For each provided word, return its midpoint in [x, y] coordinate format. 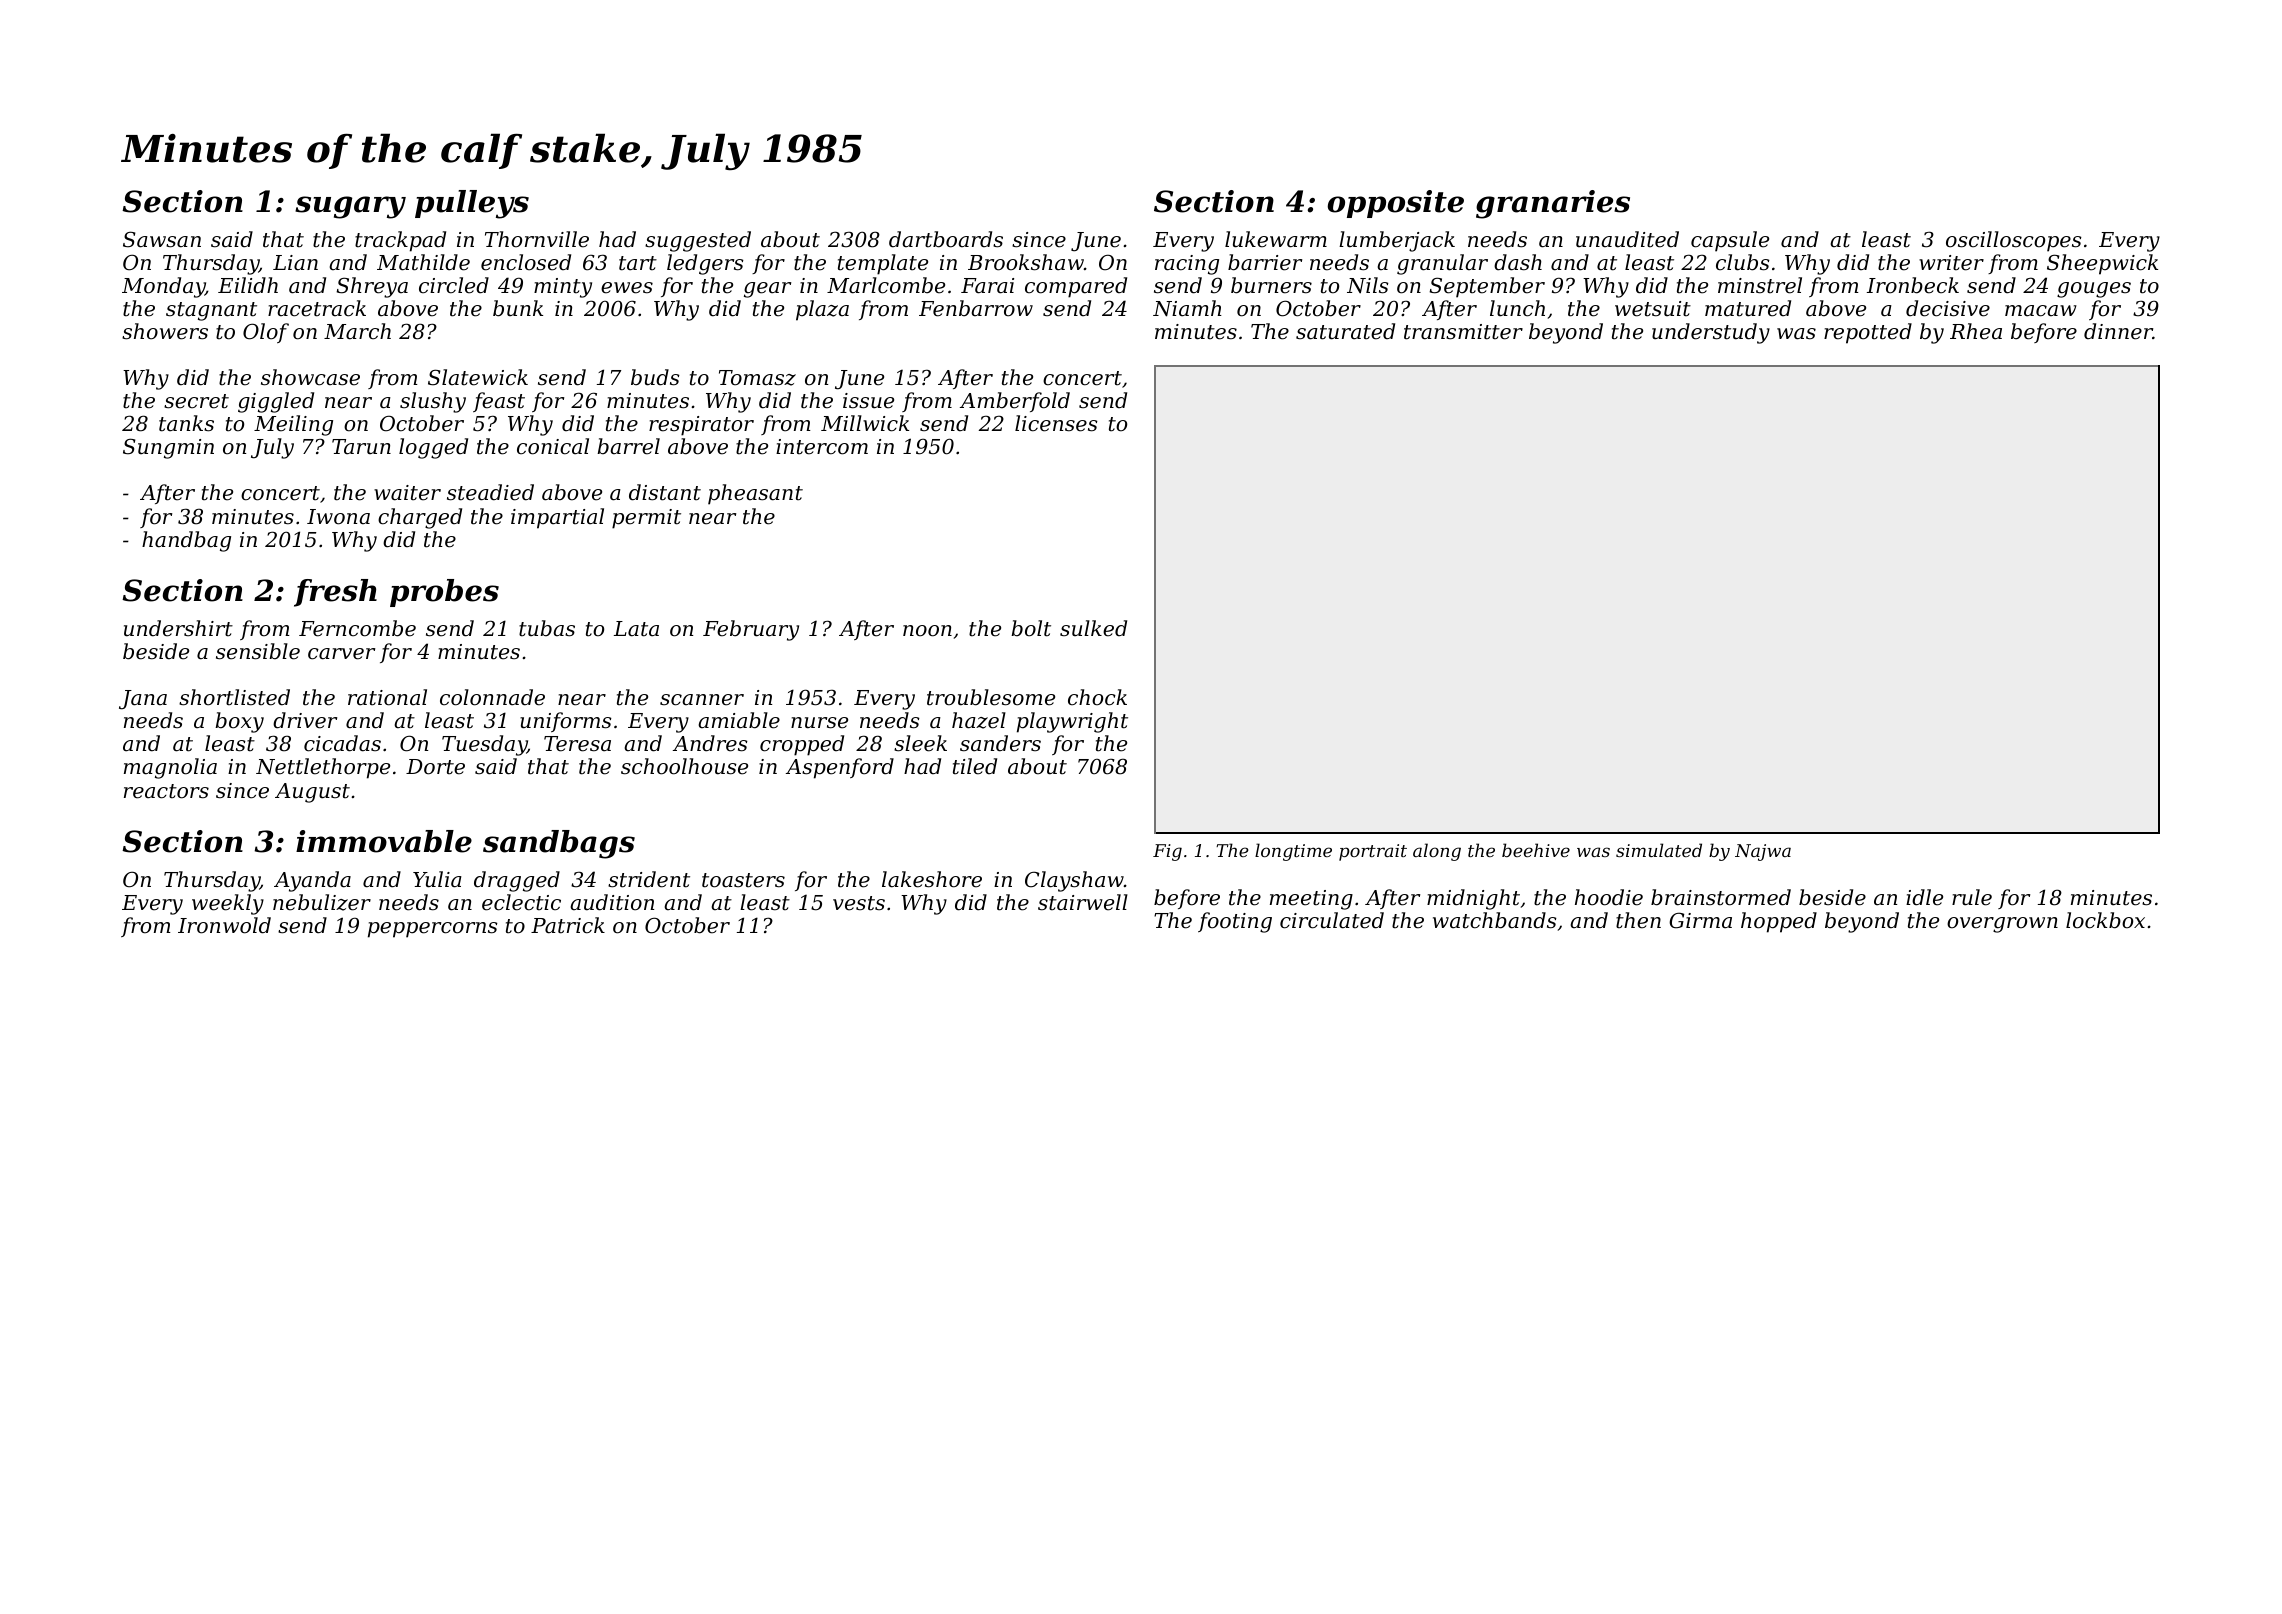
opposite [1396, 204]
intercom [822, 447]
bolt [1031, 628]
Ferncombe [357, 628]
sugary [350, 207]
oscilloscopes [2013, 241]
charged [420, 518]
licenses [1056, 423]
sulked [1093, 628]
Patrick [568, 925]
